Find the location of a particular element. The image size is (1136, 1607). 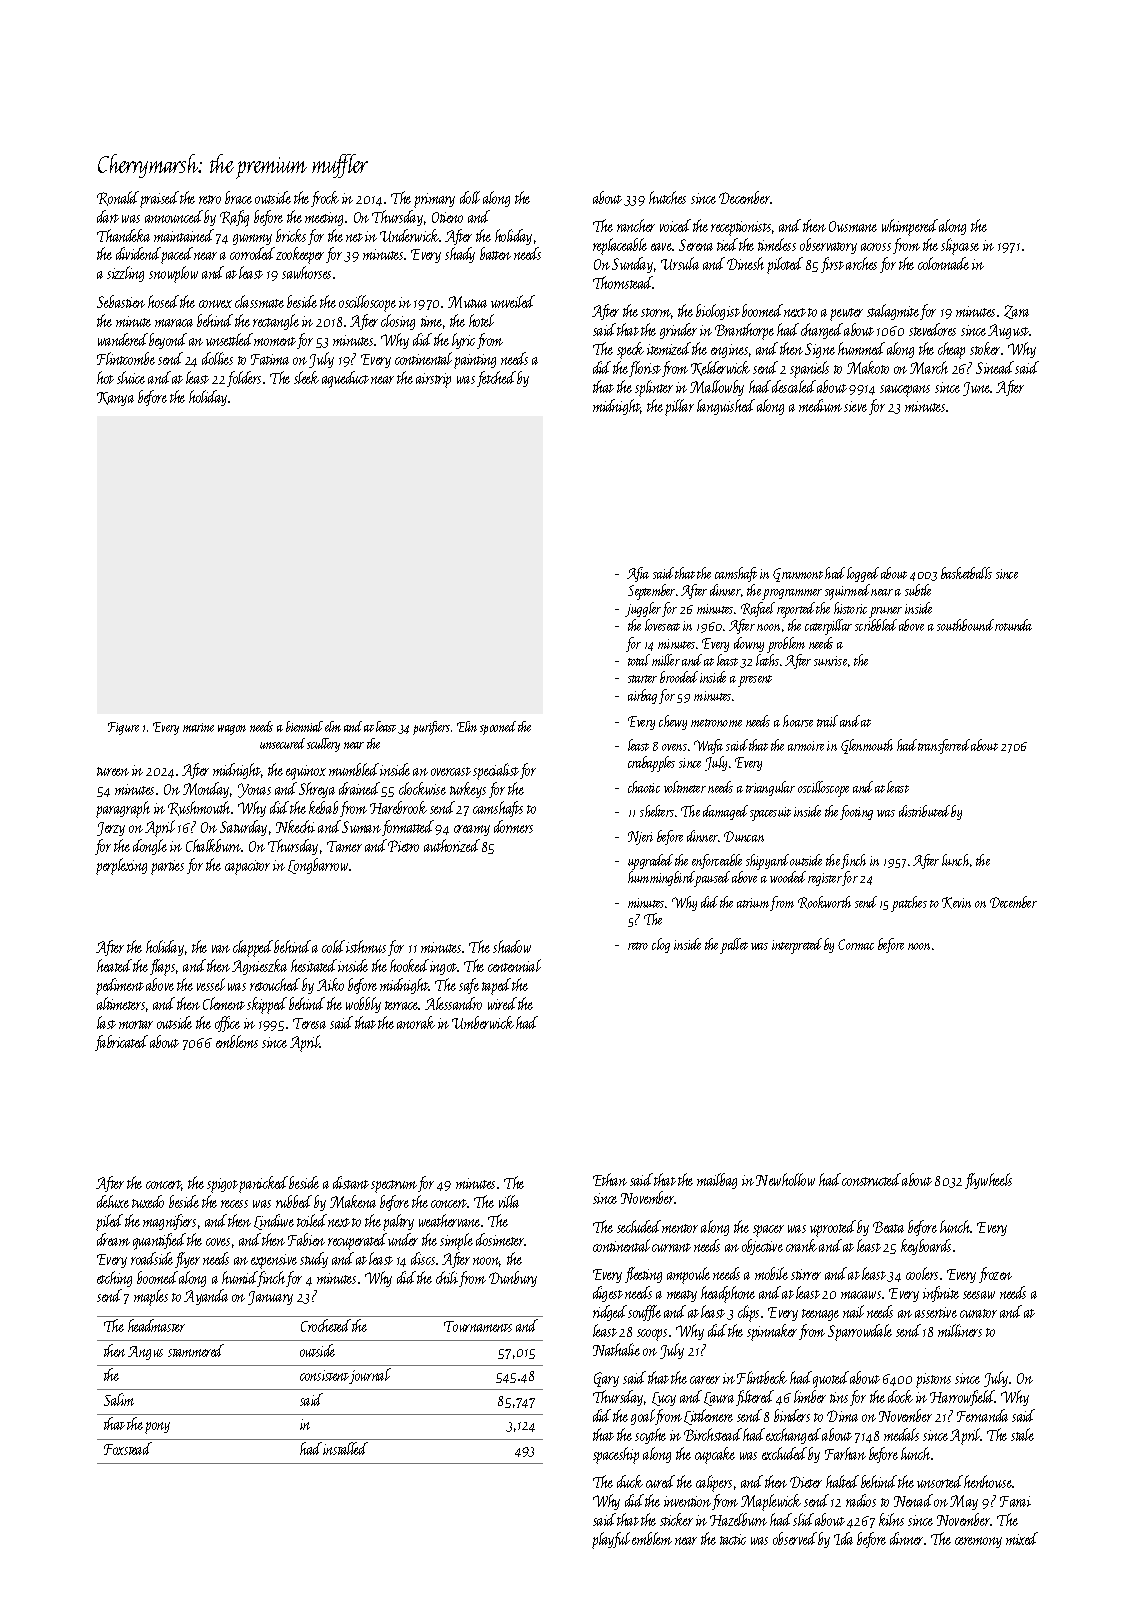

installed is located at coordinates (345, 1448).
